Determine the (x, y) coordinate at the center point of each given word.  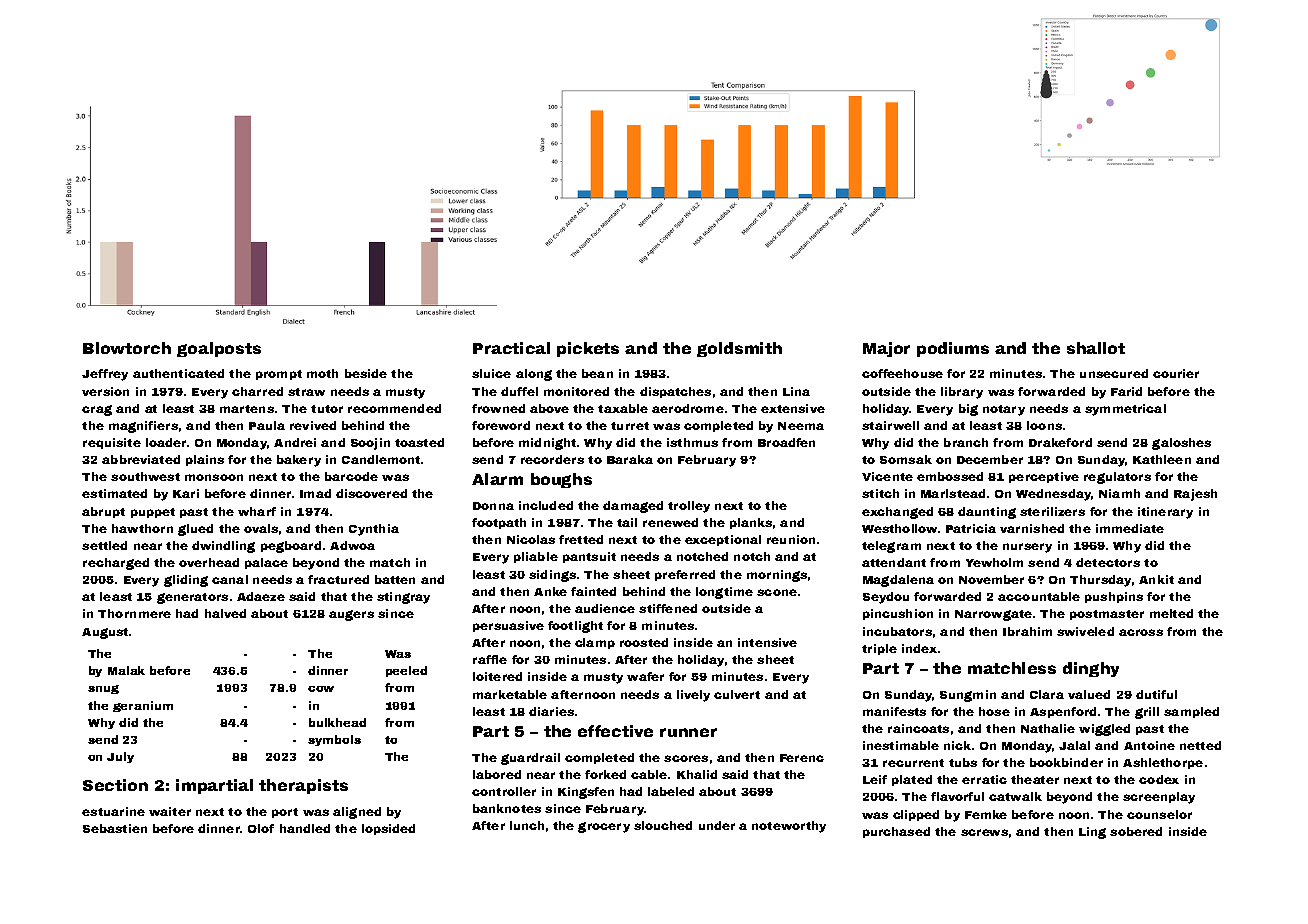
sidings (552, 576)
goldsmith (739, 349)
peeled (406, 671)
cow (321, 689)
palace (266, 563)
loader (166, 442)
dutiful (1156, 694)
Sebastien (115, 828)
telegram (891, 547)
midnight (547, 444)
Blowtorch (127, 348)
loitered (497, 676)
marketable (510, 694)
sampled (1191, 712)
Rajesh (1195, 495)
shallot (1096, 348)
